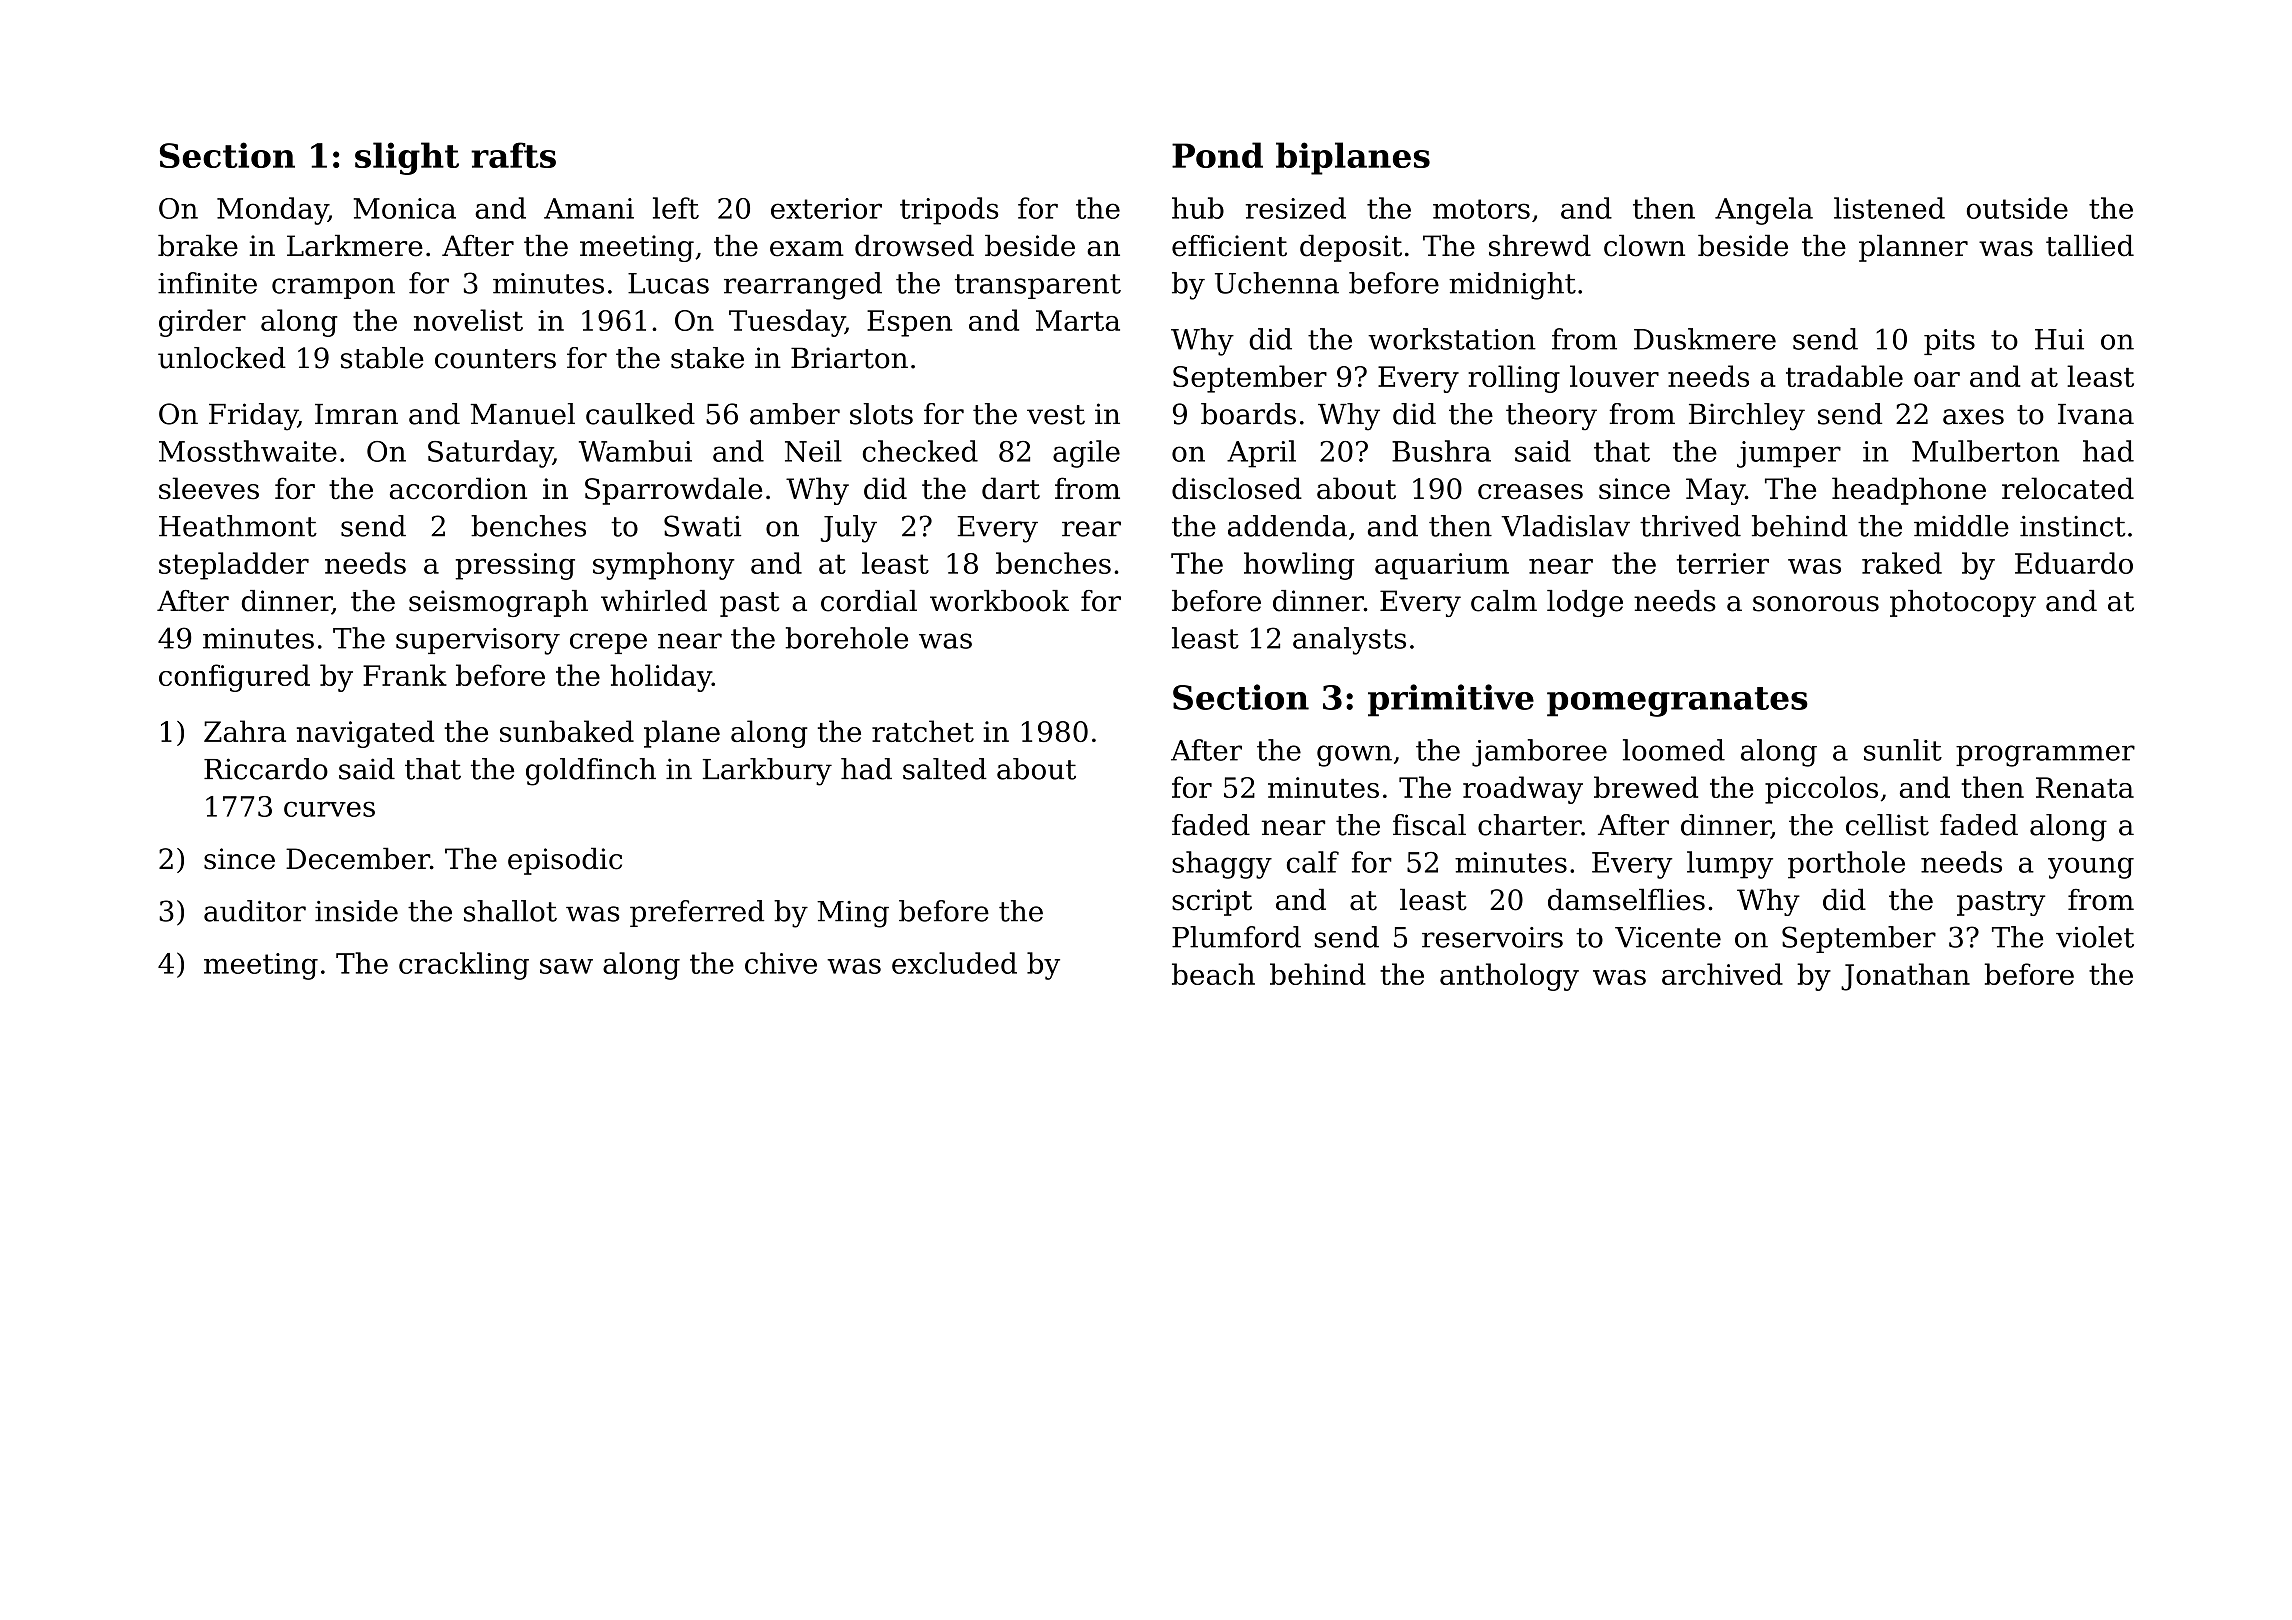  I want to click on transparent, so click(1038, 286).
